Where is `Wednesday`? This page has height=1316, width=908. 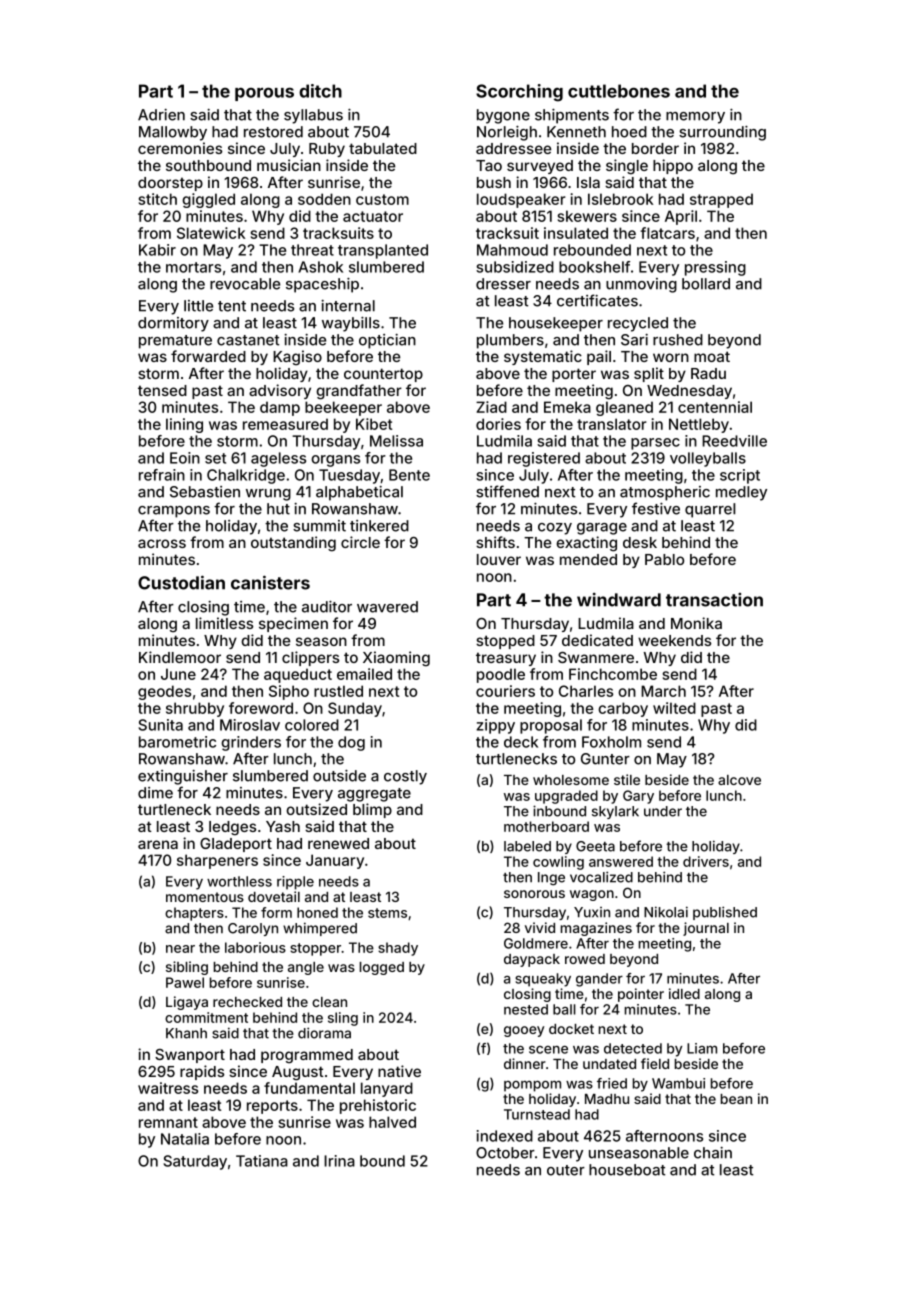 Wednesday is located at coordinates (689, 392).
